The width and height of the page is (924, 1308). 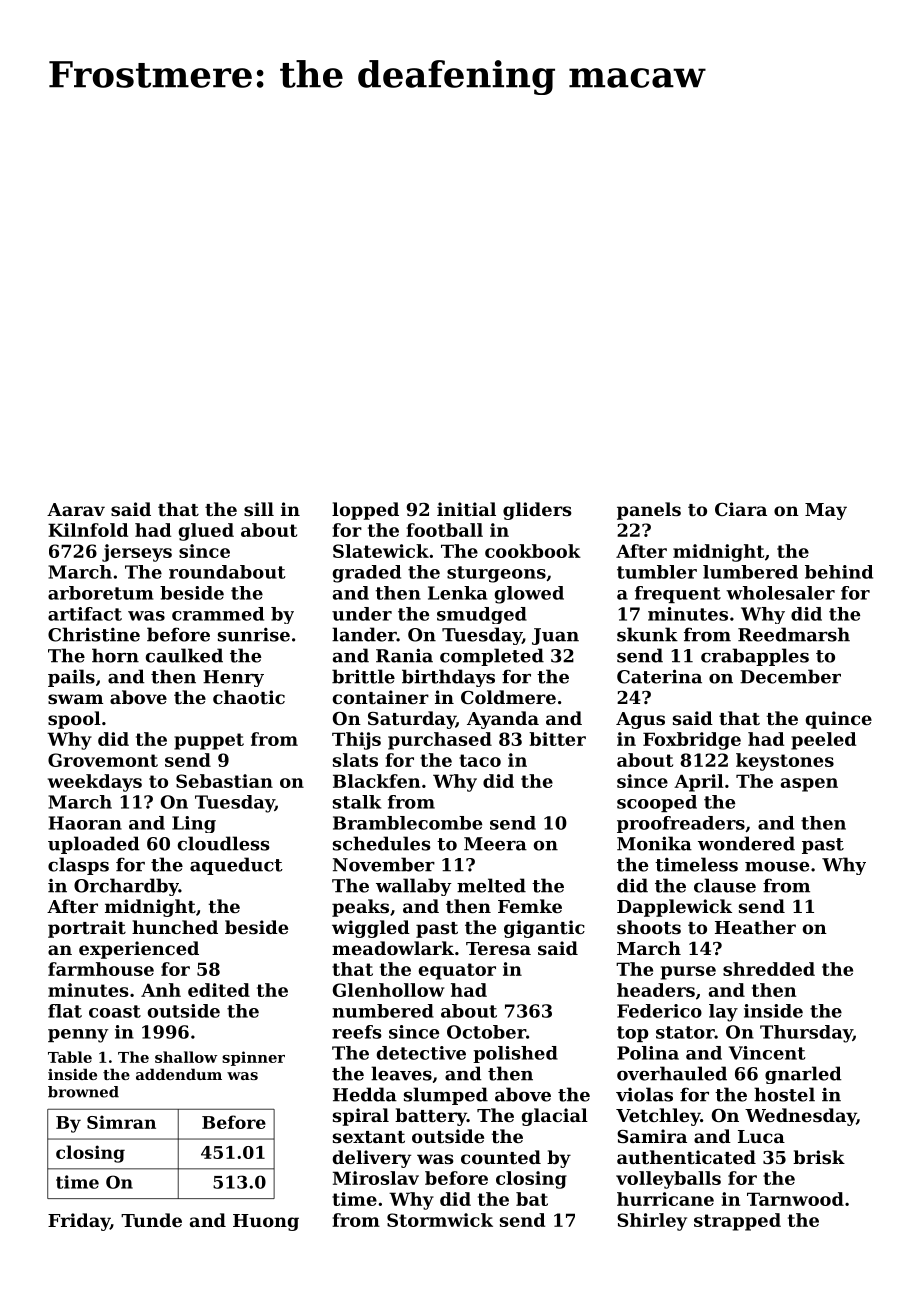 What do you see at coordinates (219, 990) in the page?
I see `edited` at bounding box center [219, 990].
